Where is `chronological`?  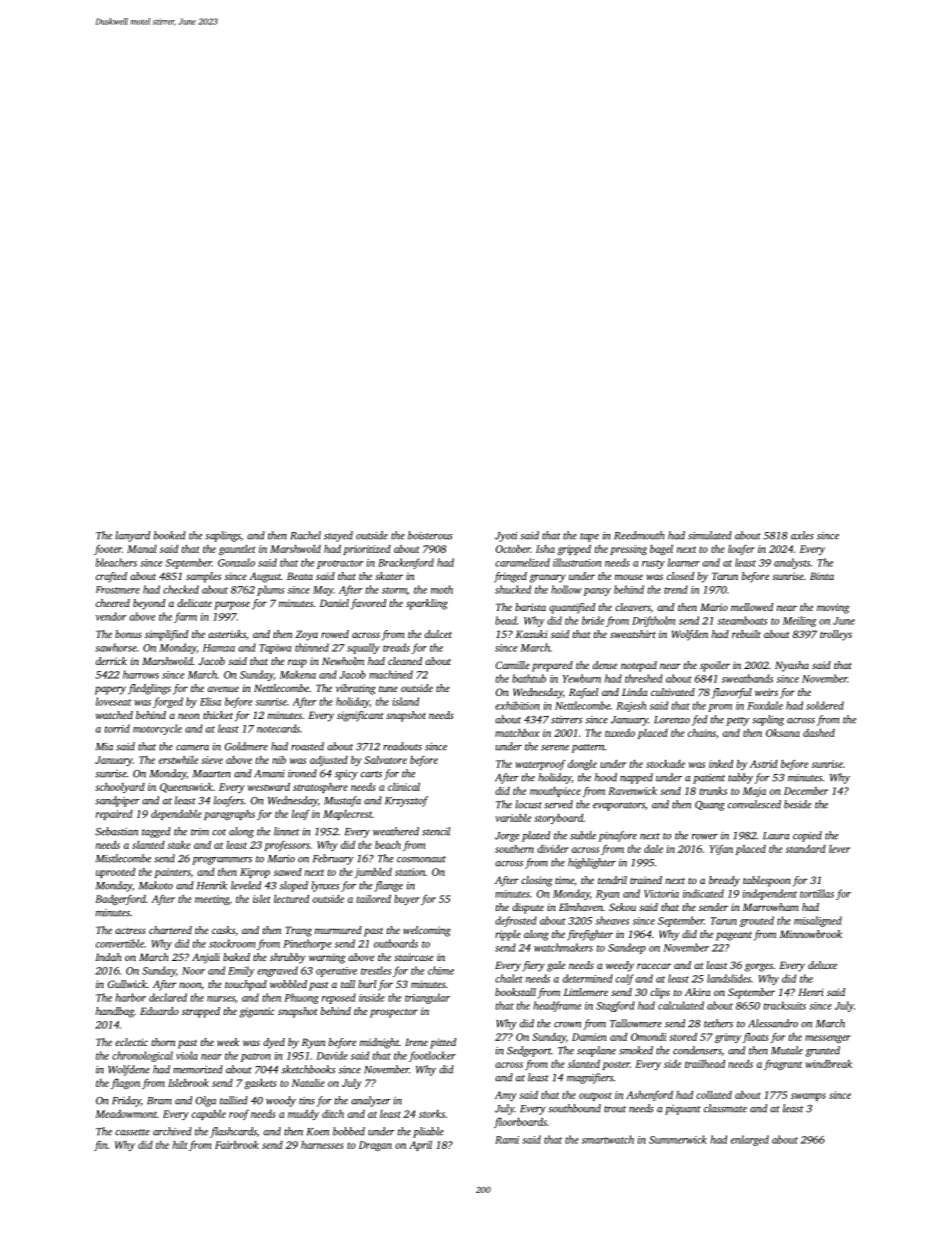
chronological is located at coordinates (142, 1056).
